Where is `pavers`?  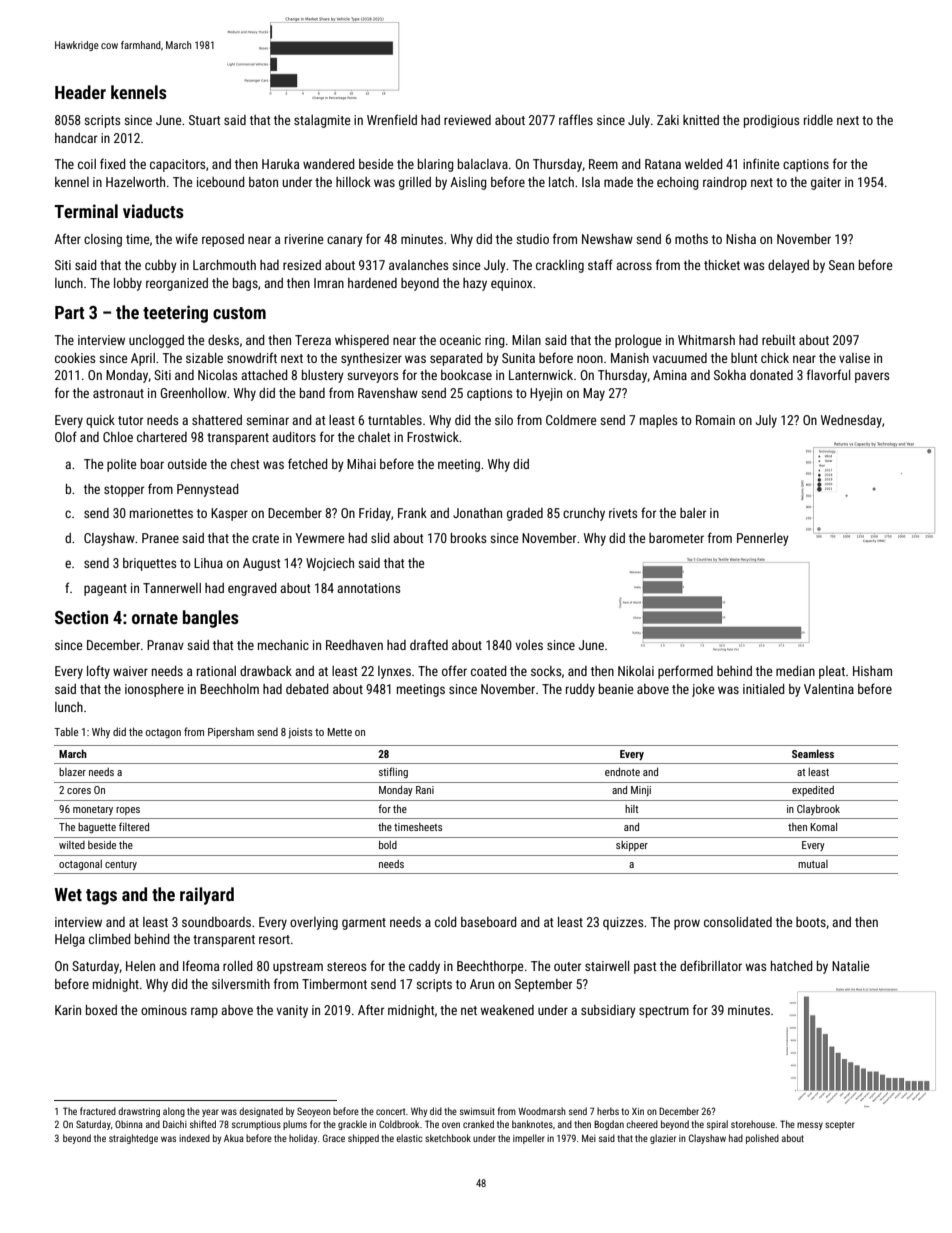
pavers is located at coordinates (872, 377).
